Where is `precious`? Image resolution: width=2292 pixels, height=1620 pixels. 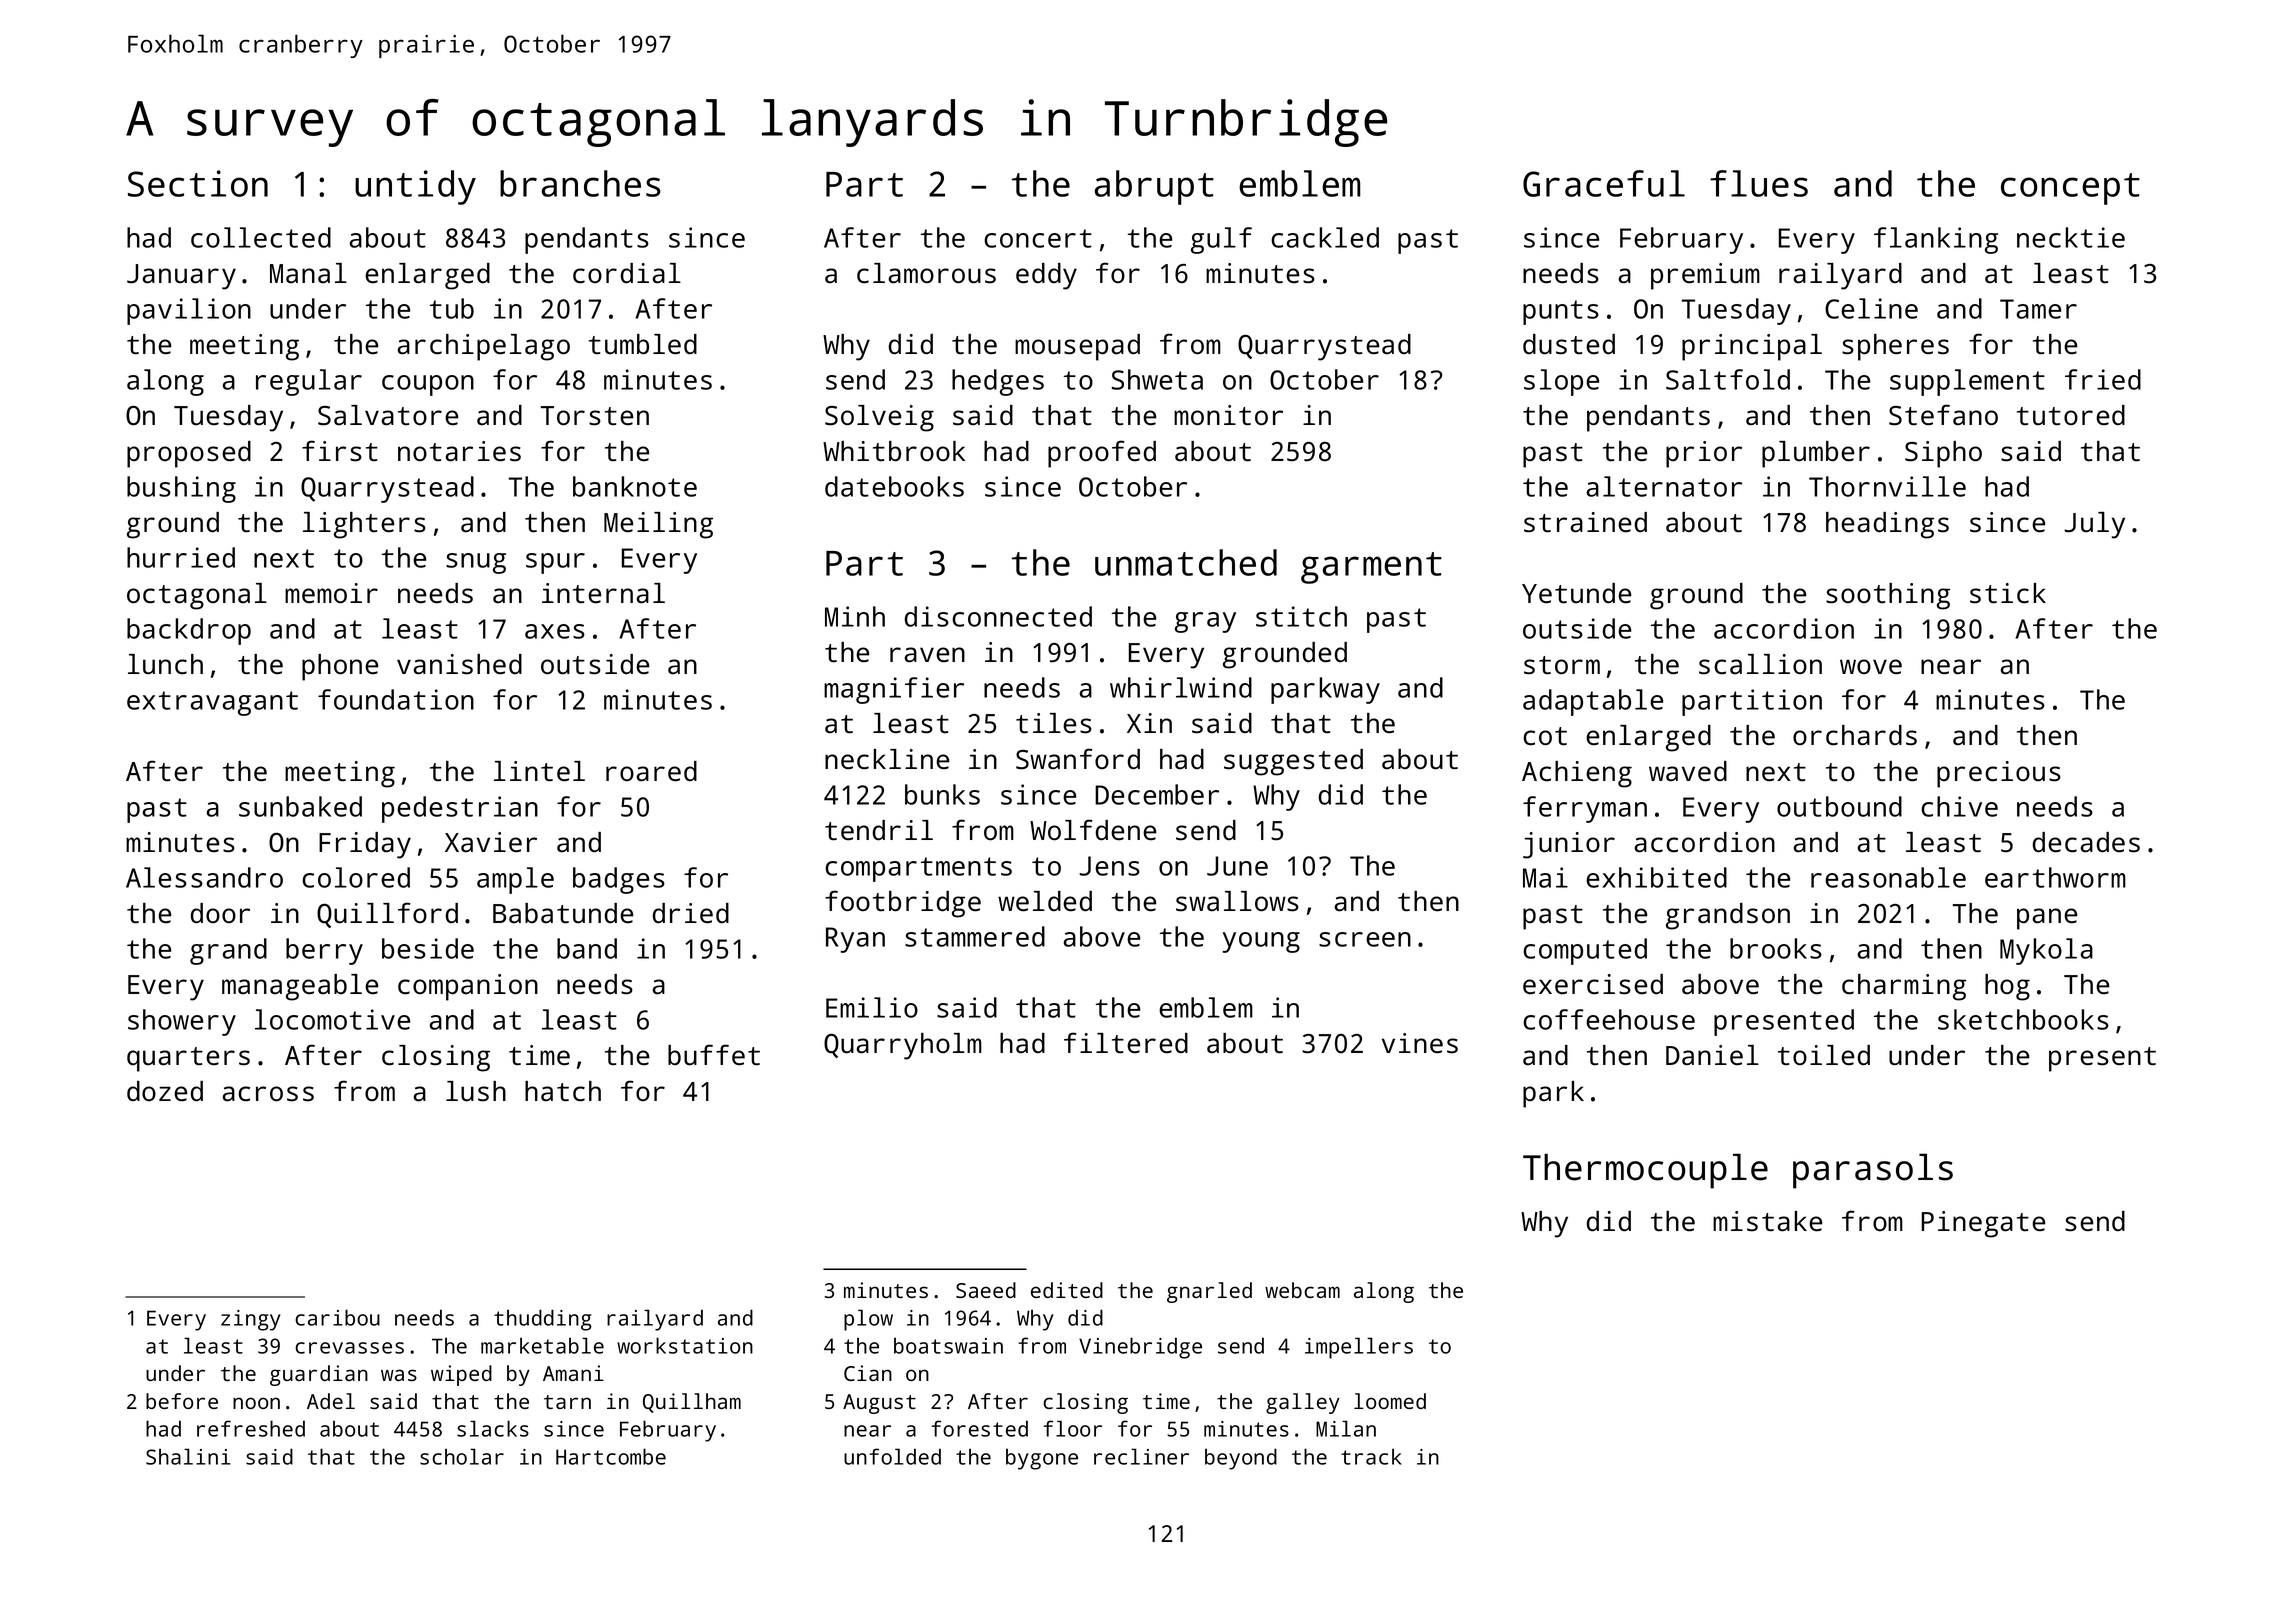 precious is located at coordinates (1999, 774).
